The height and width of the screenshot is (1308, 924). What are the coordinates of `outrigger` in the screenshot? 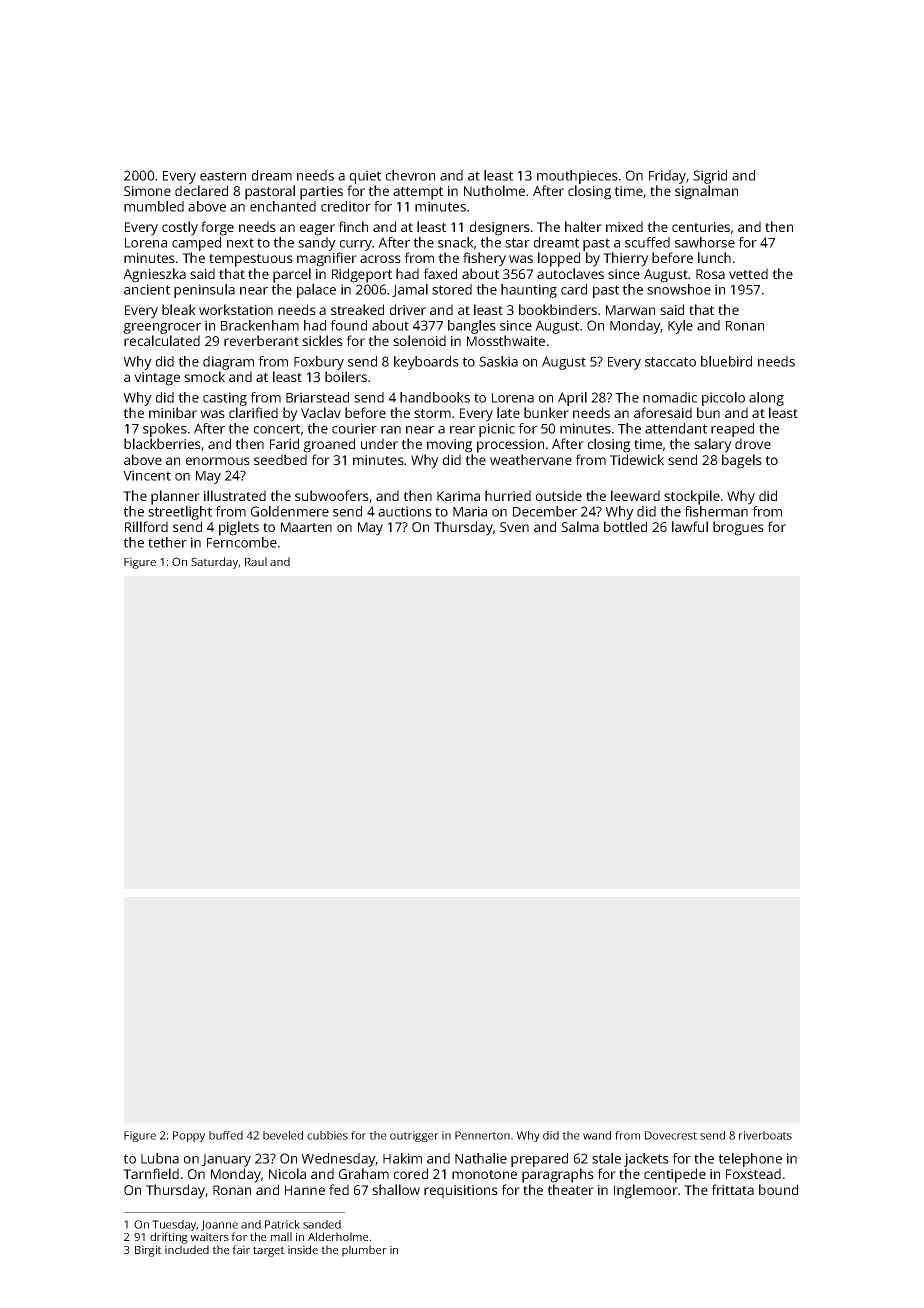 It's located at (414, 1136).
